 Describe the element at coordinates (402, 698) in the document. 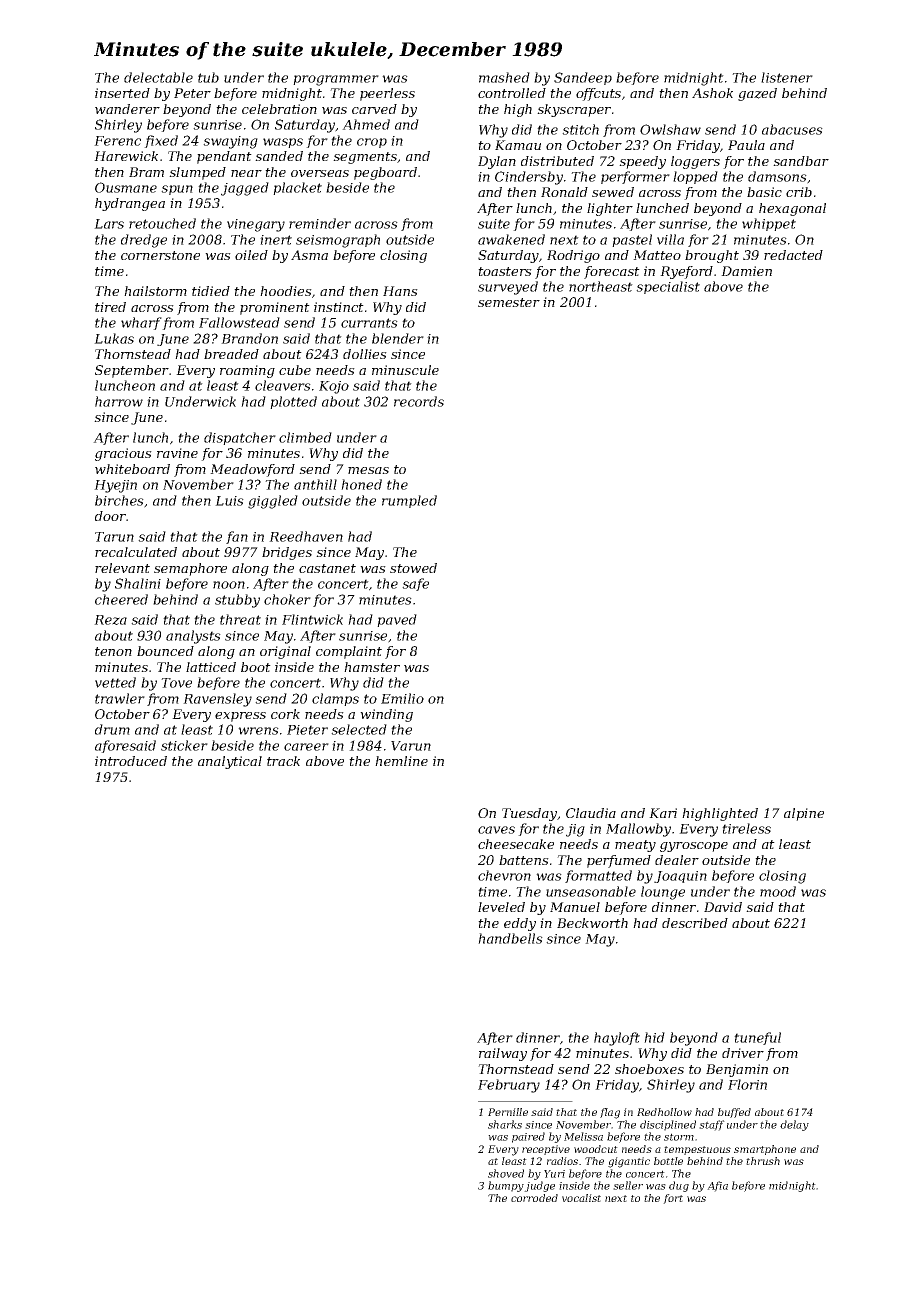

I see `Emilio` at that location.
